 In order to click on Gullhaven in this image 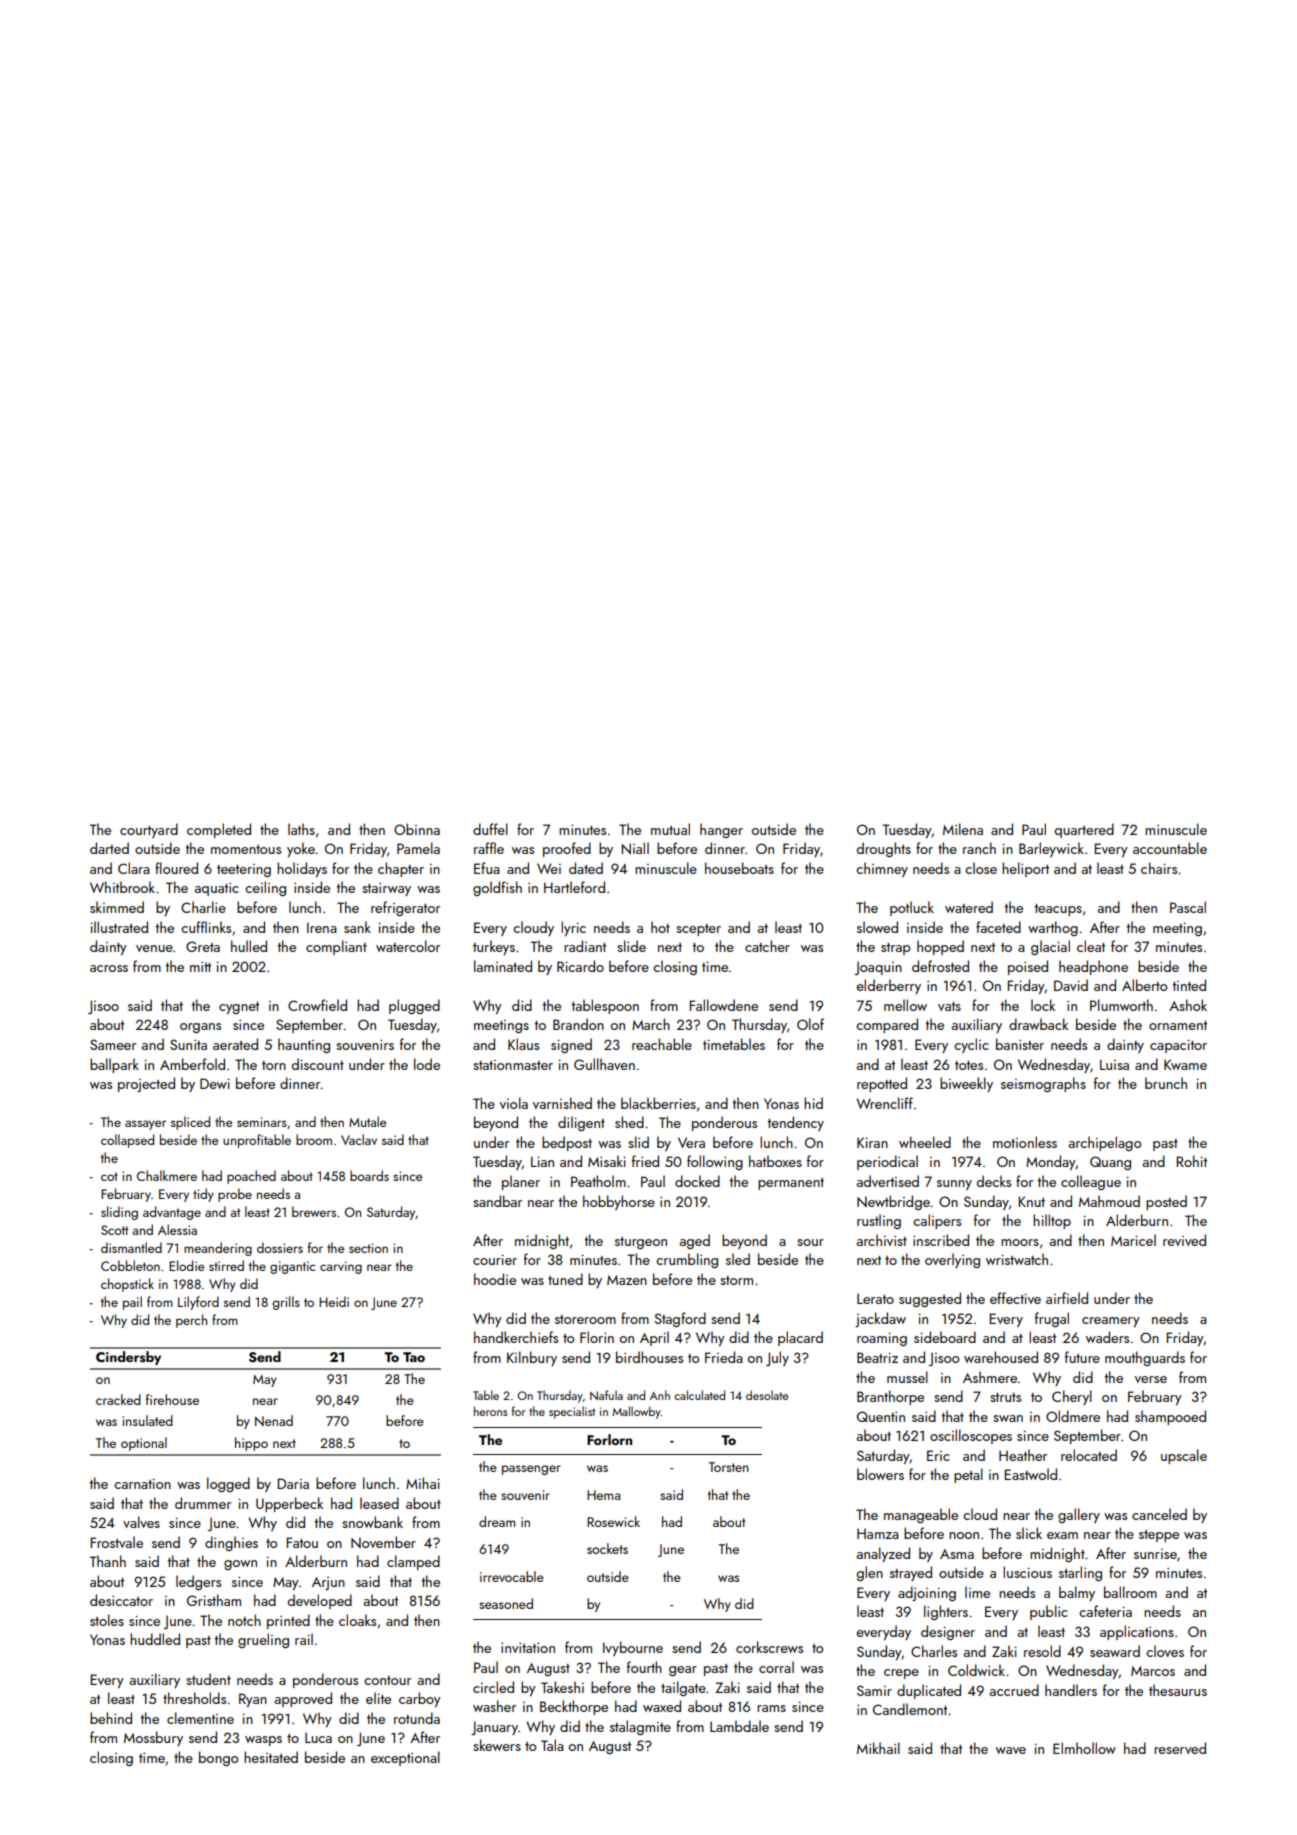, I will do `click(604, 1064)`.
